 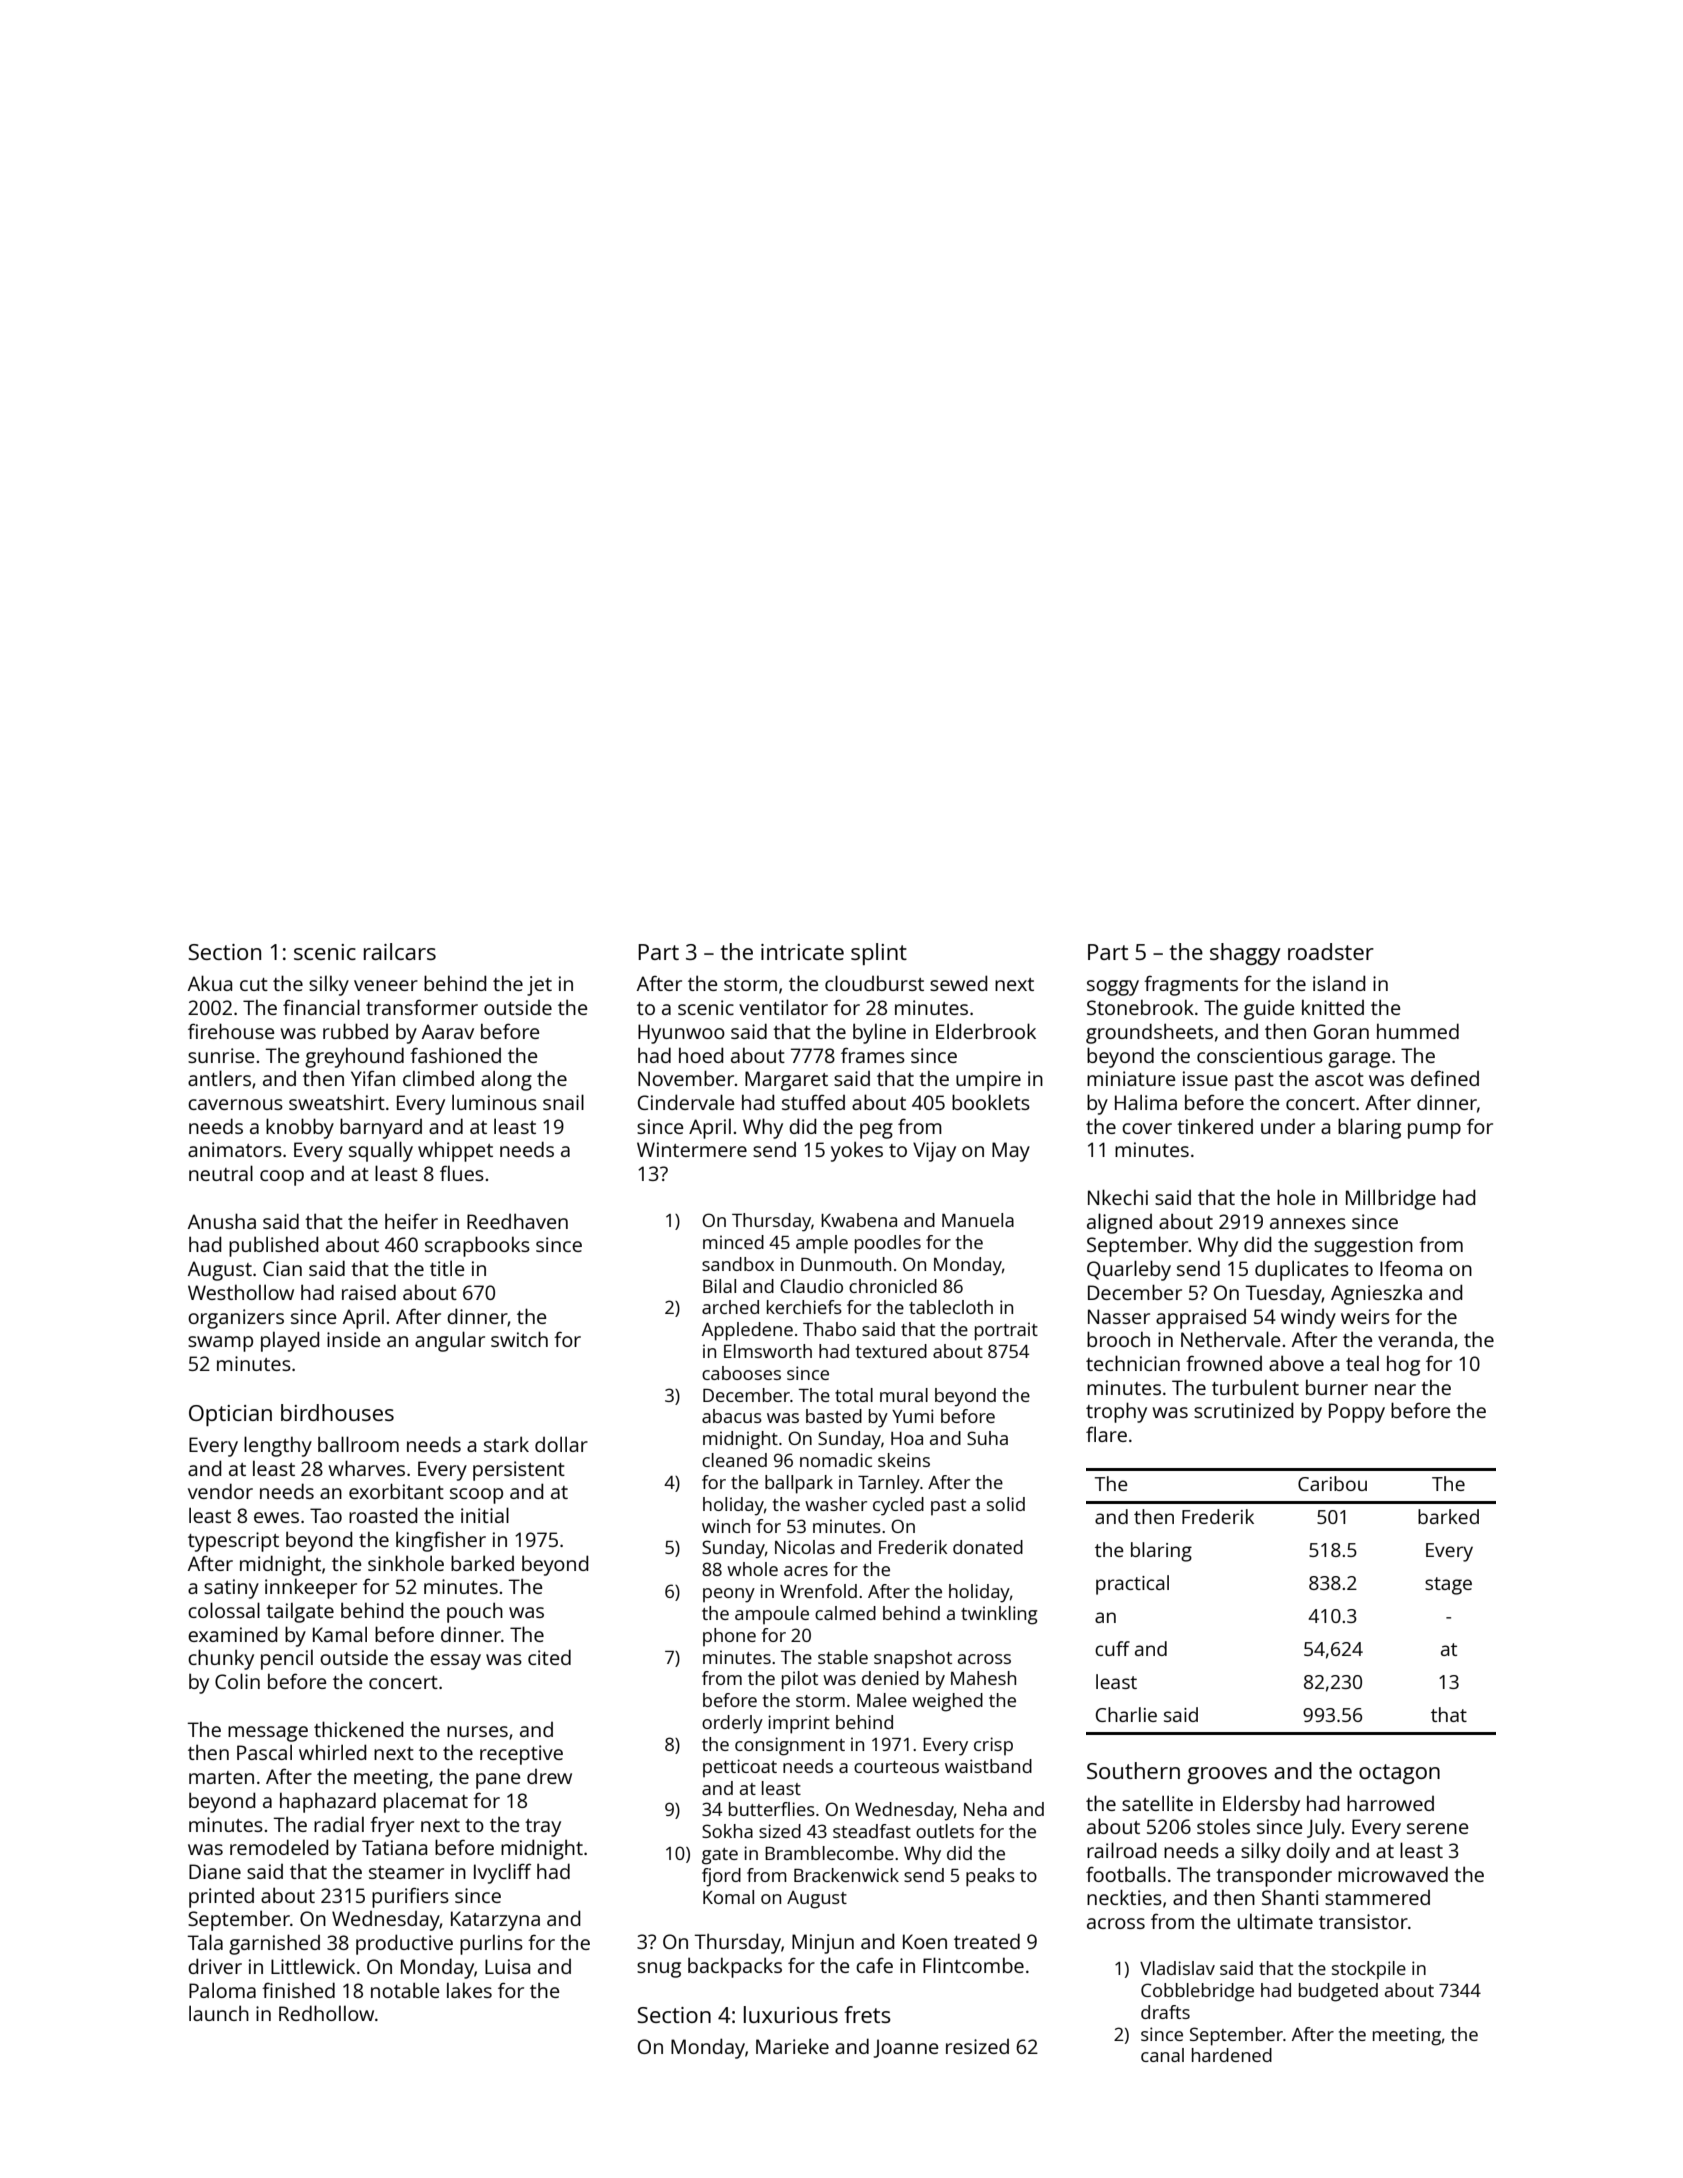 I want to click on Charlie, so click(x=1126, y=1714).
